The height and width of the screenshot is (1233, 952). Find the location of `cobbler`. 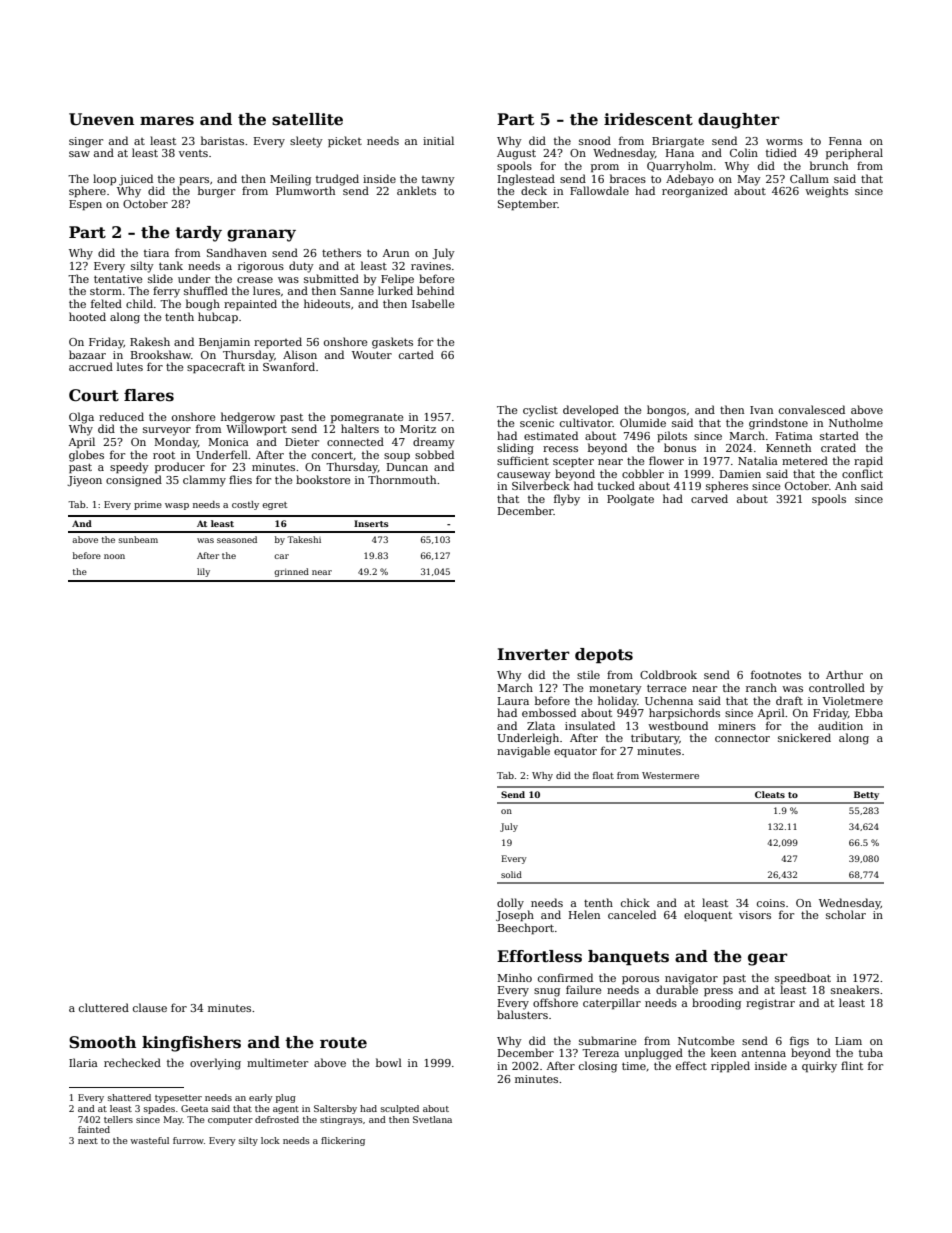

cobbler is located at coordinates (643, 473).
